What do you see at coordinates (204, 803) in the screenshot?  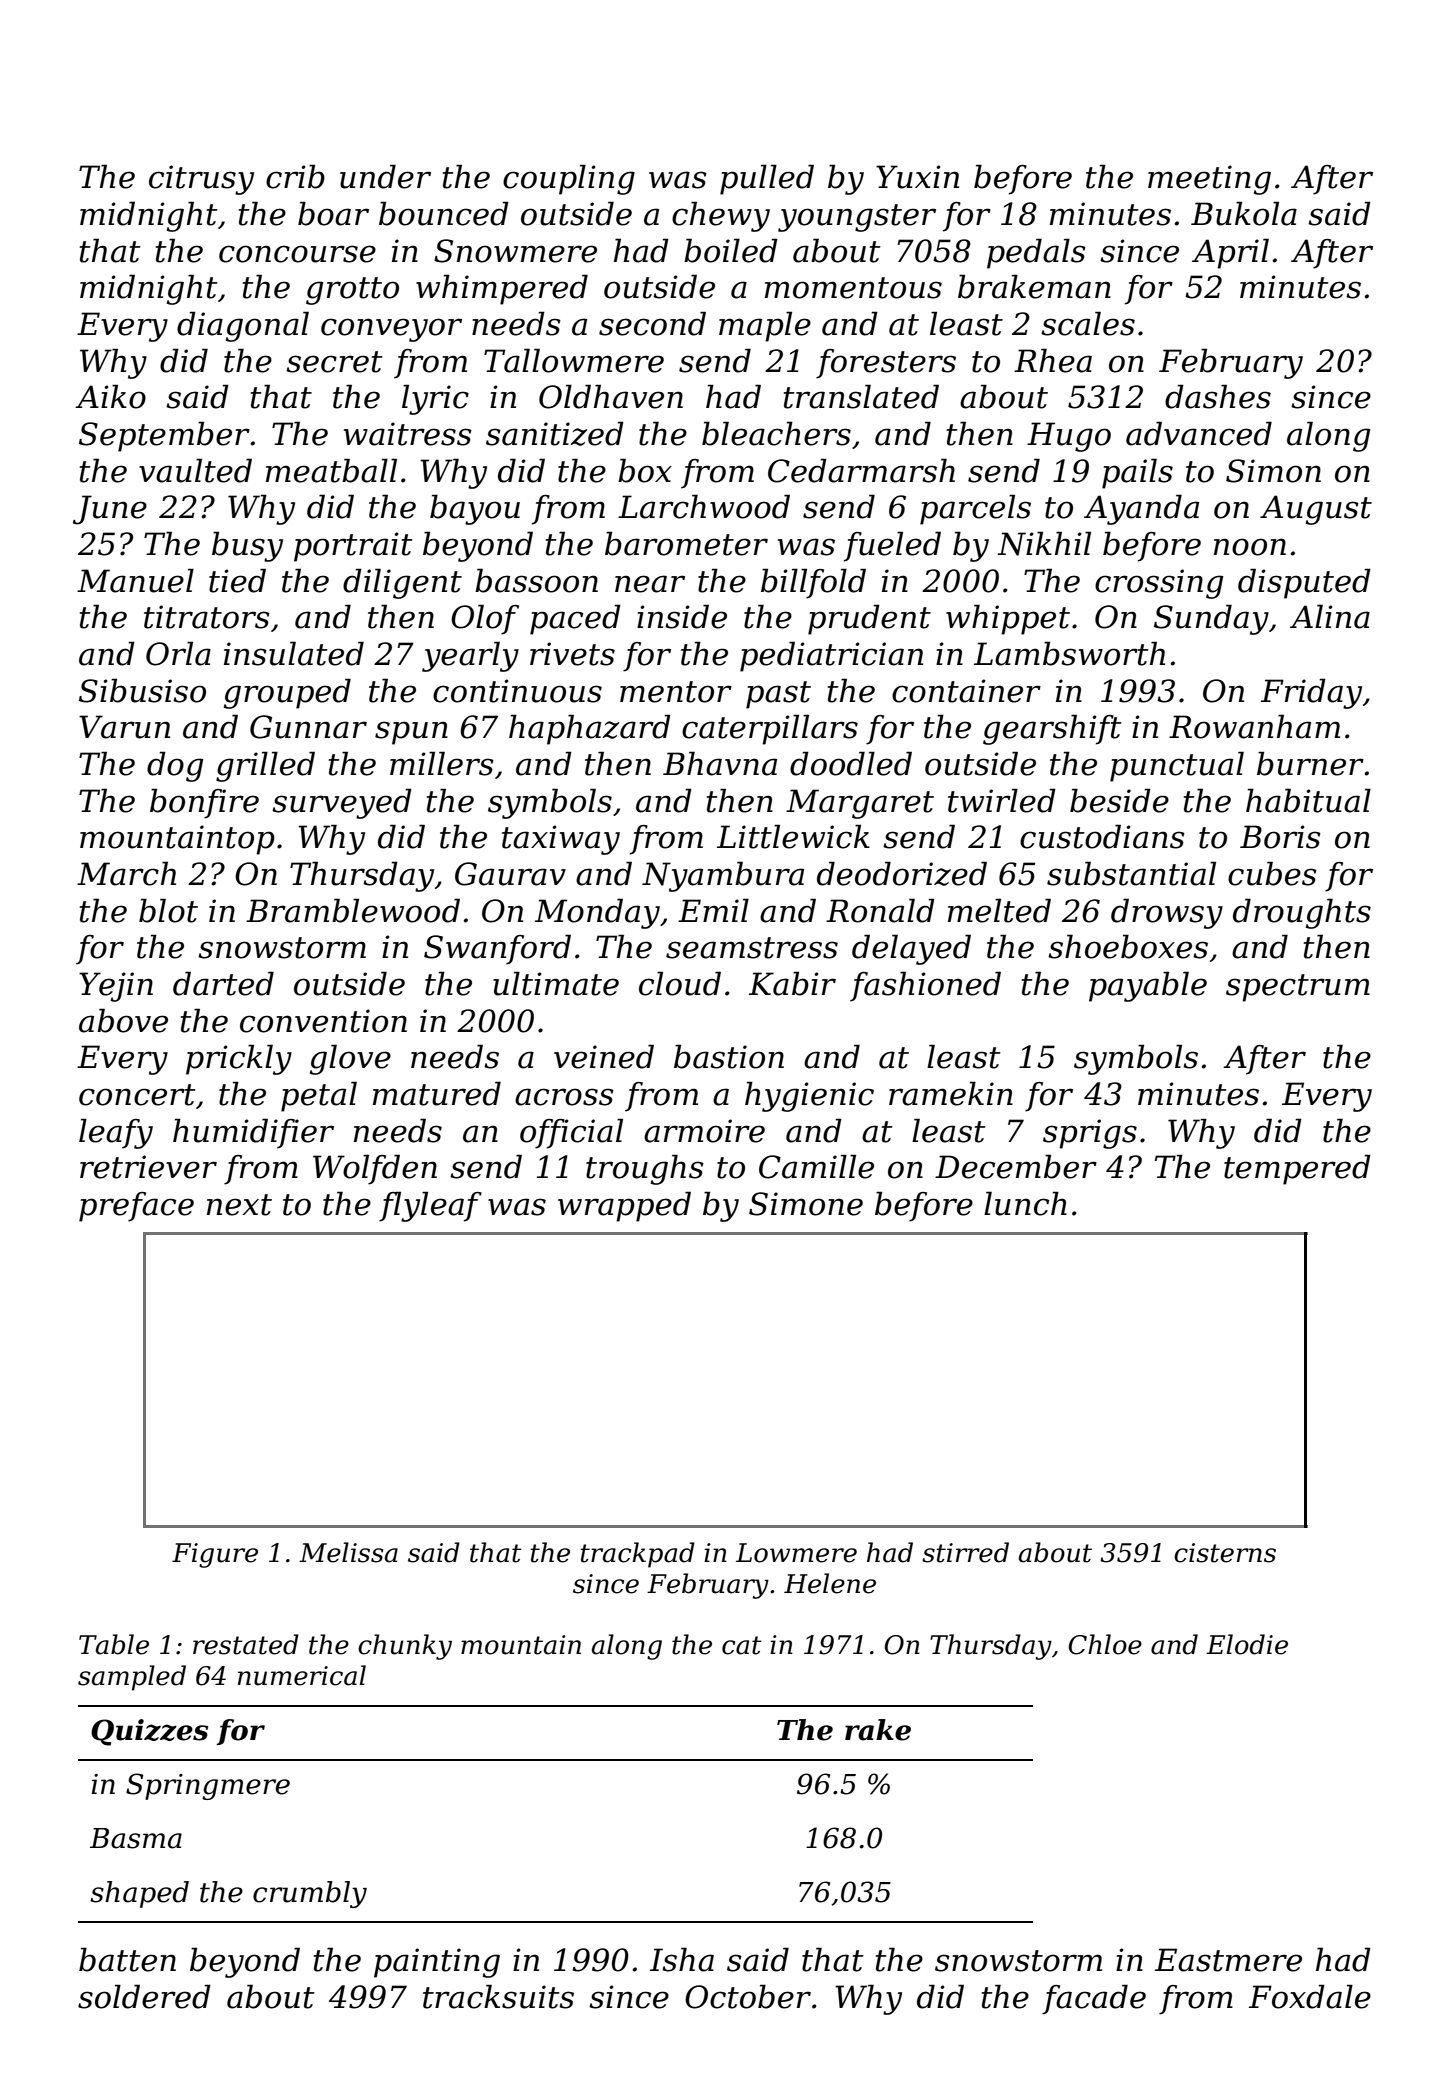 I see `bonfire` at bounding box center [204, 803].
